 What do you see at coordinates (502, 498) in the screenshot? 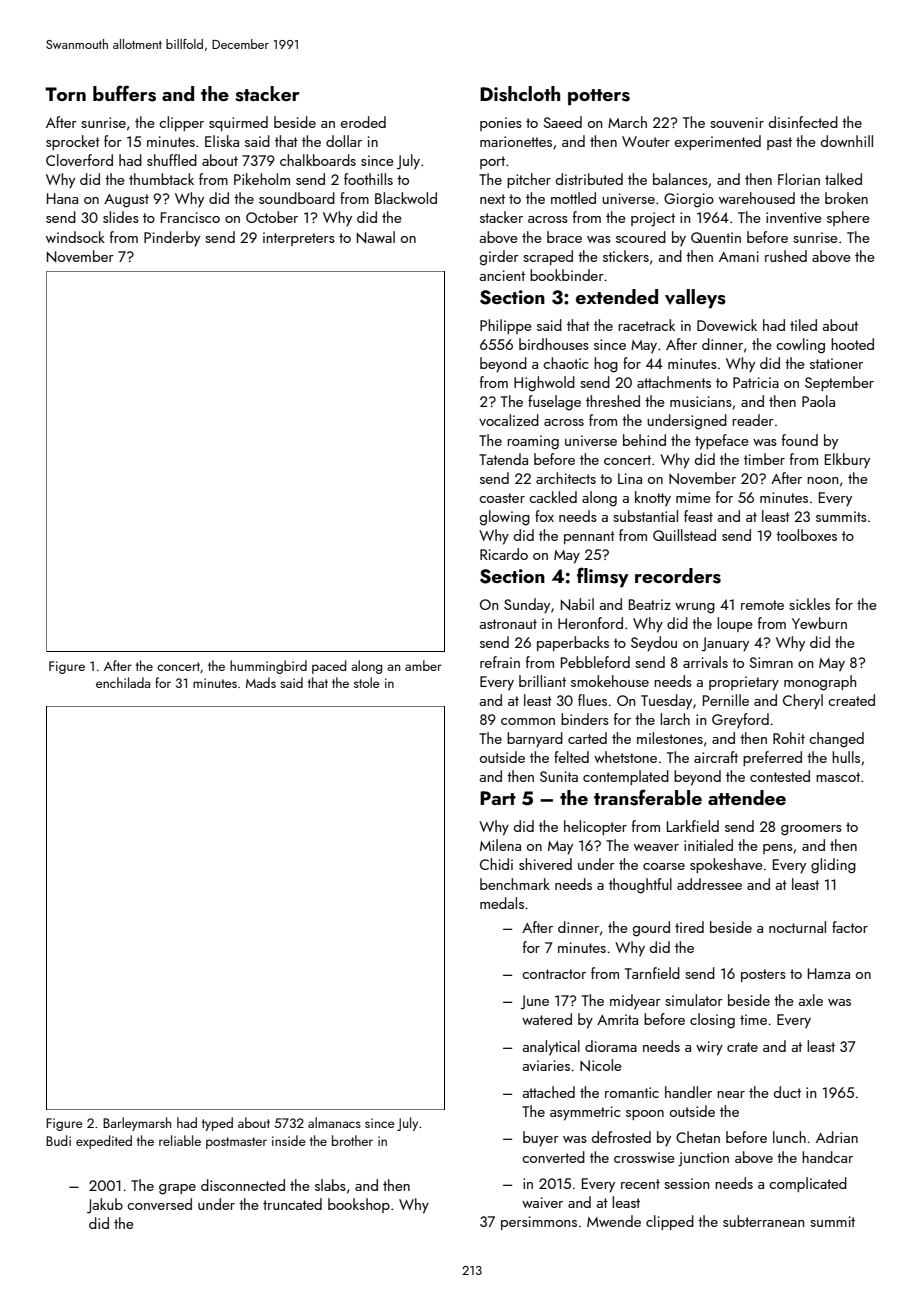
I see `coaster` at bounding box center [502, 498].
